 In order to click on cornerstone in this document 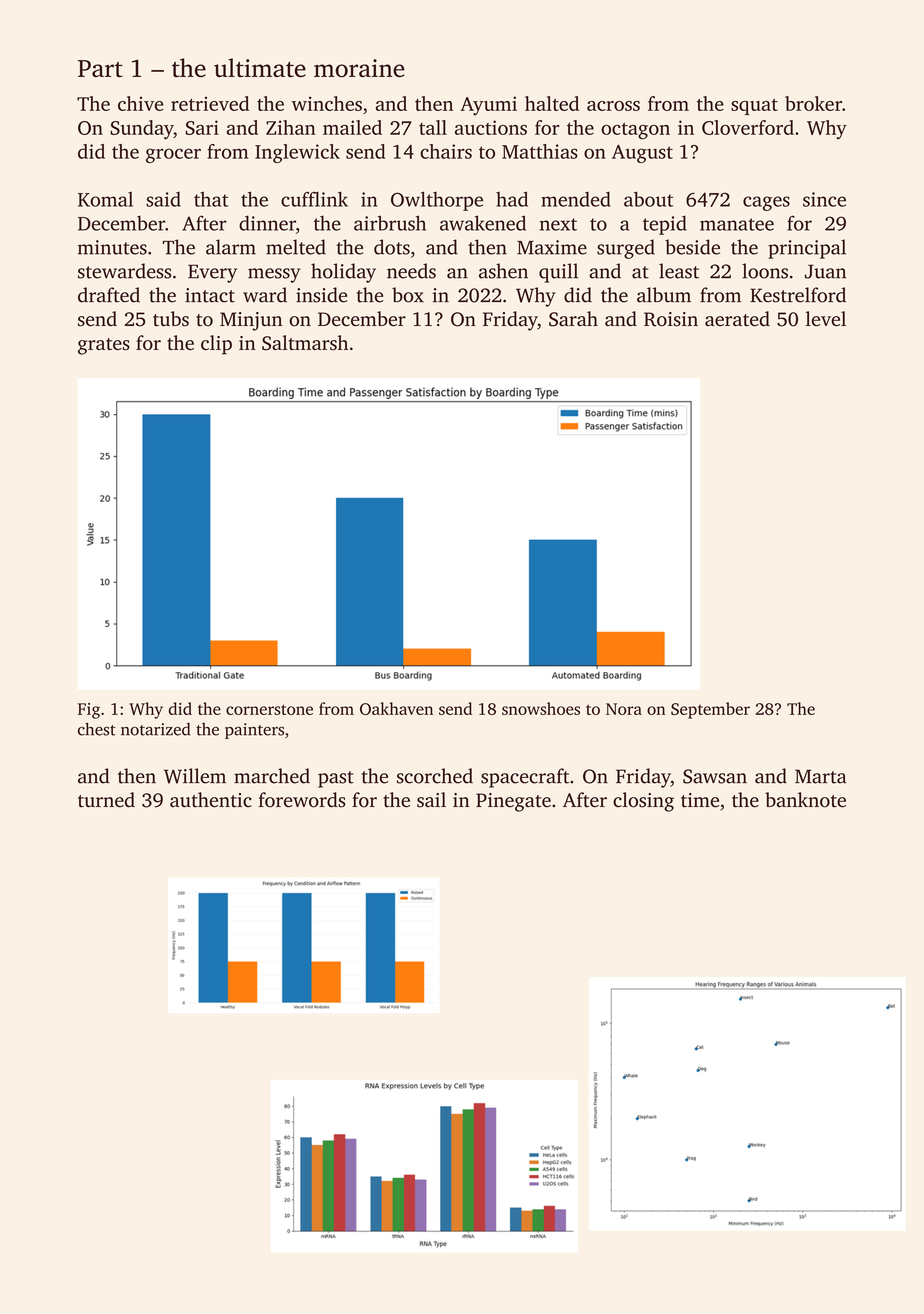, I will do `click(269, 709)`.
